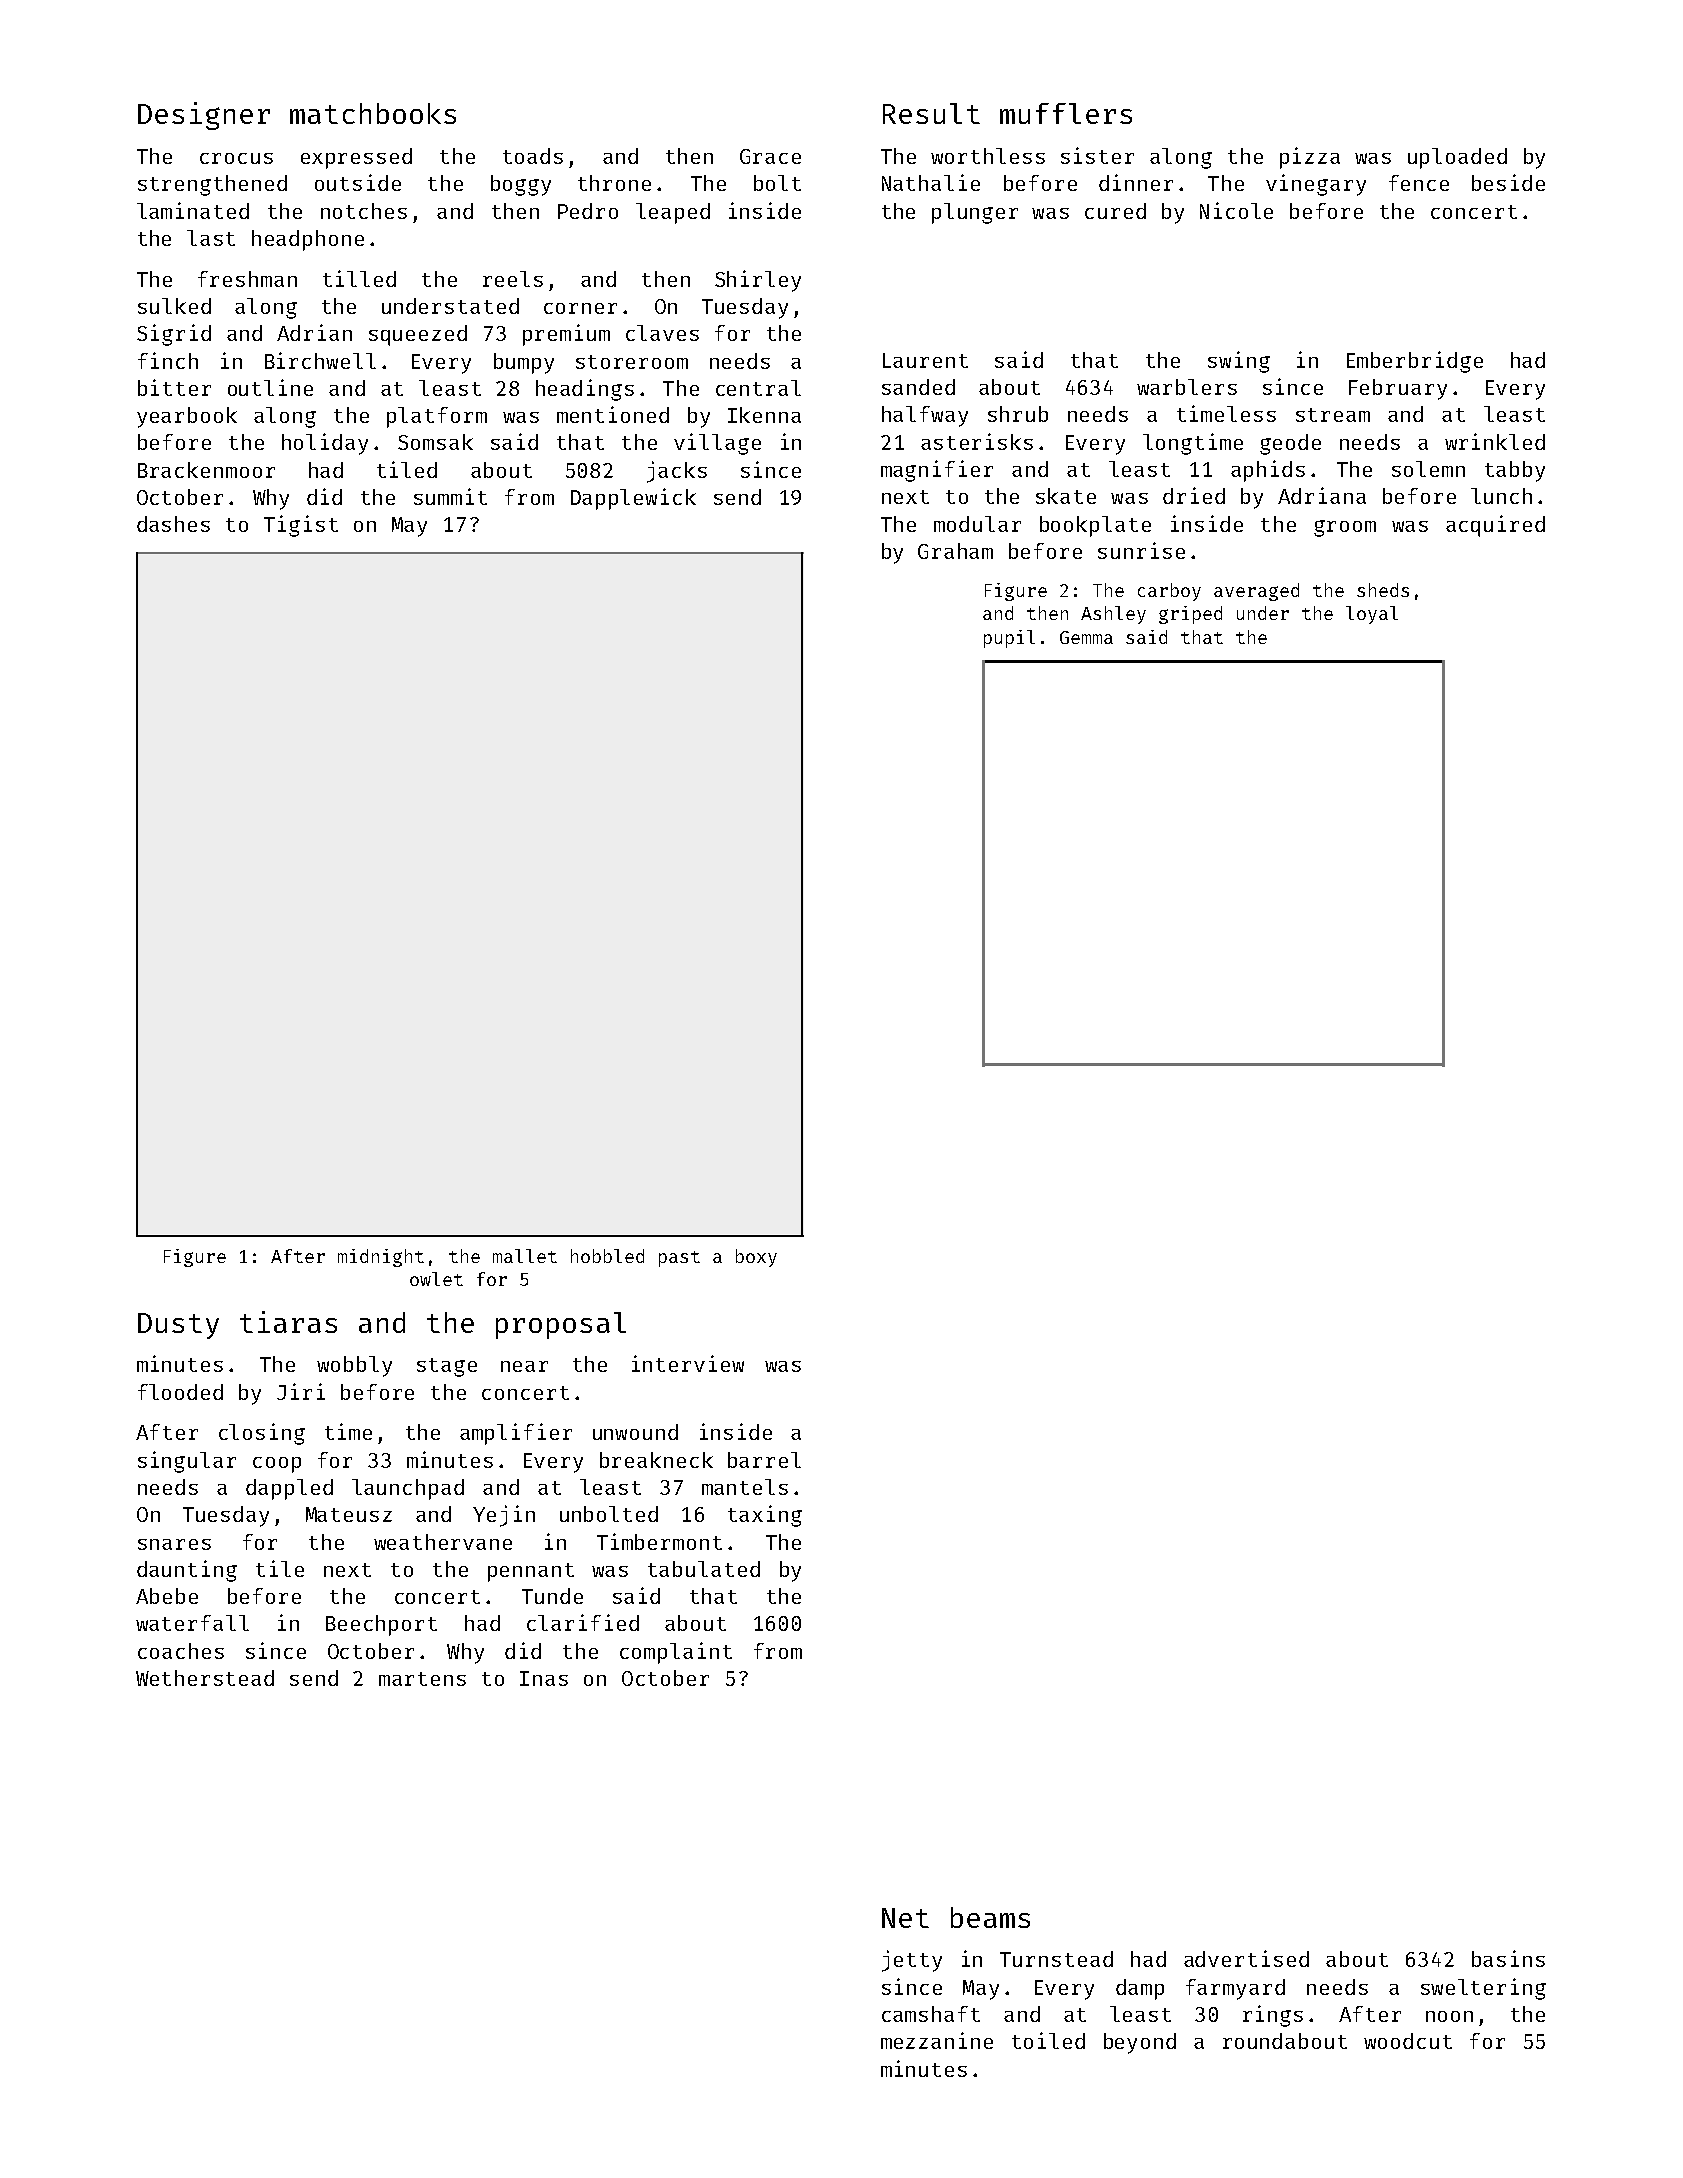 Image resolution: width=1683 pixels, height=2178 pixels. What do you see at coordinates (1310, 158) in the screenshot?
I see `pizza` at bounding box center [1310, 158].
